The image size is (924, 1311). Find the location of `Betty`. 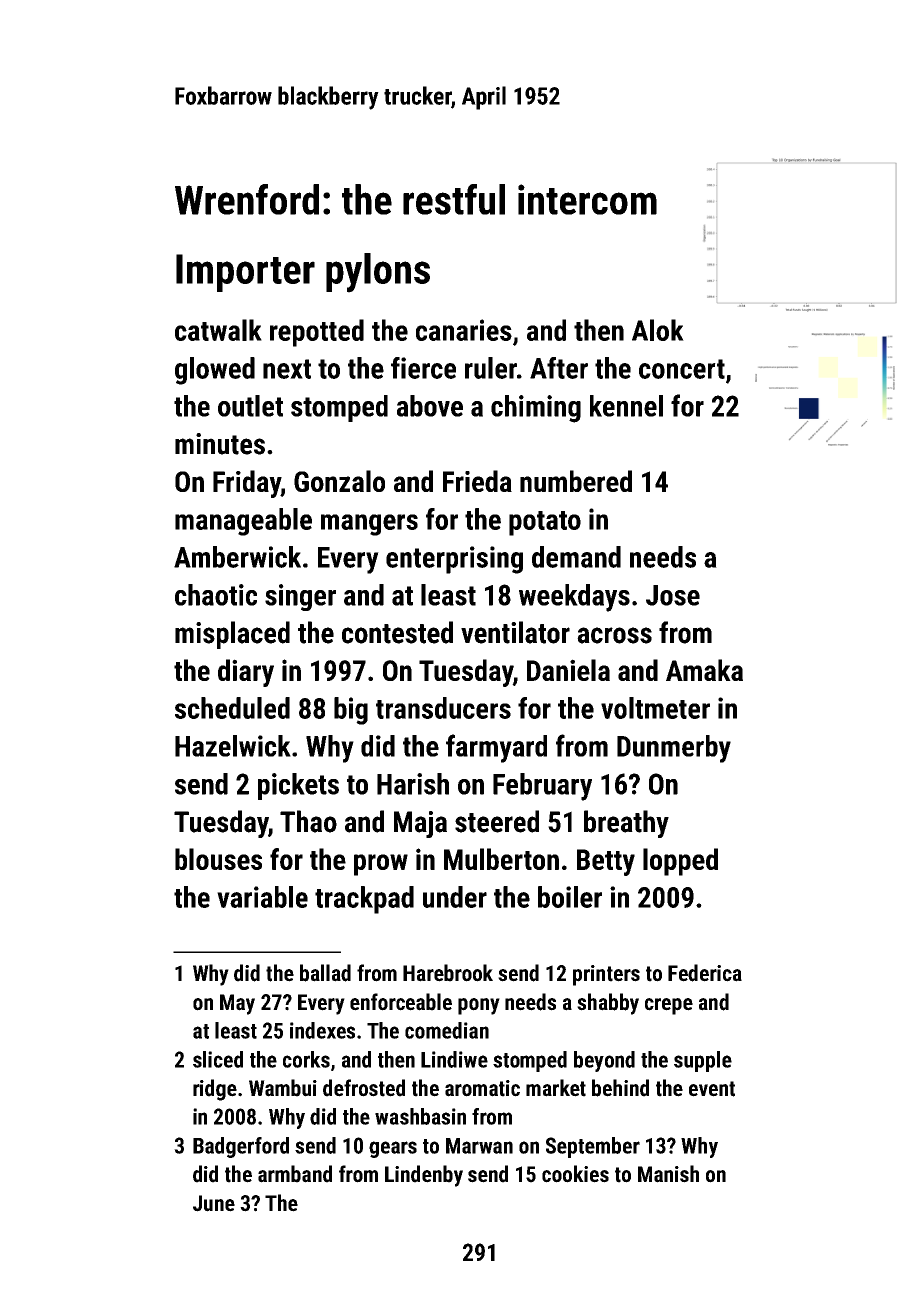

Betty is located at coordinates (606, 862).
